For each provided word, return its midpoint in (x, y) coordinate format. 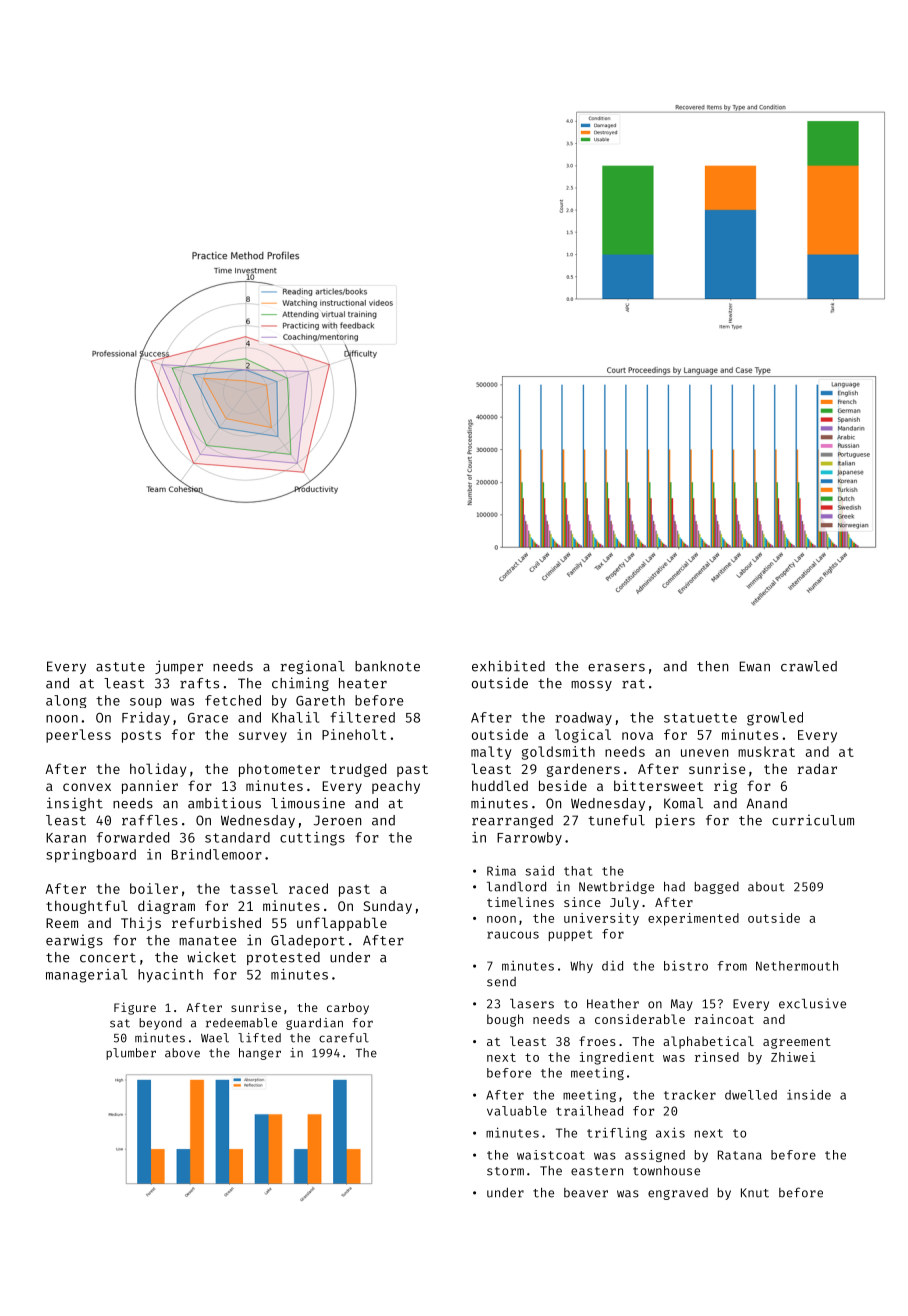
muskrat (766, 751)
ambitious (224, 803)
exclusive (812, 1003)
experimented (693, 919)
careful (344, 1038)
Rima (501, 870)
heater (363, 683)
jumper (179, 667)
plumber (131, 1054)
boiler (154, 888)
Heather (613, 1004)
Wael (215, 1038)
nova (637, 736)
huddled (500, 785)
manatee (208, 941)
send (501, 982)
